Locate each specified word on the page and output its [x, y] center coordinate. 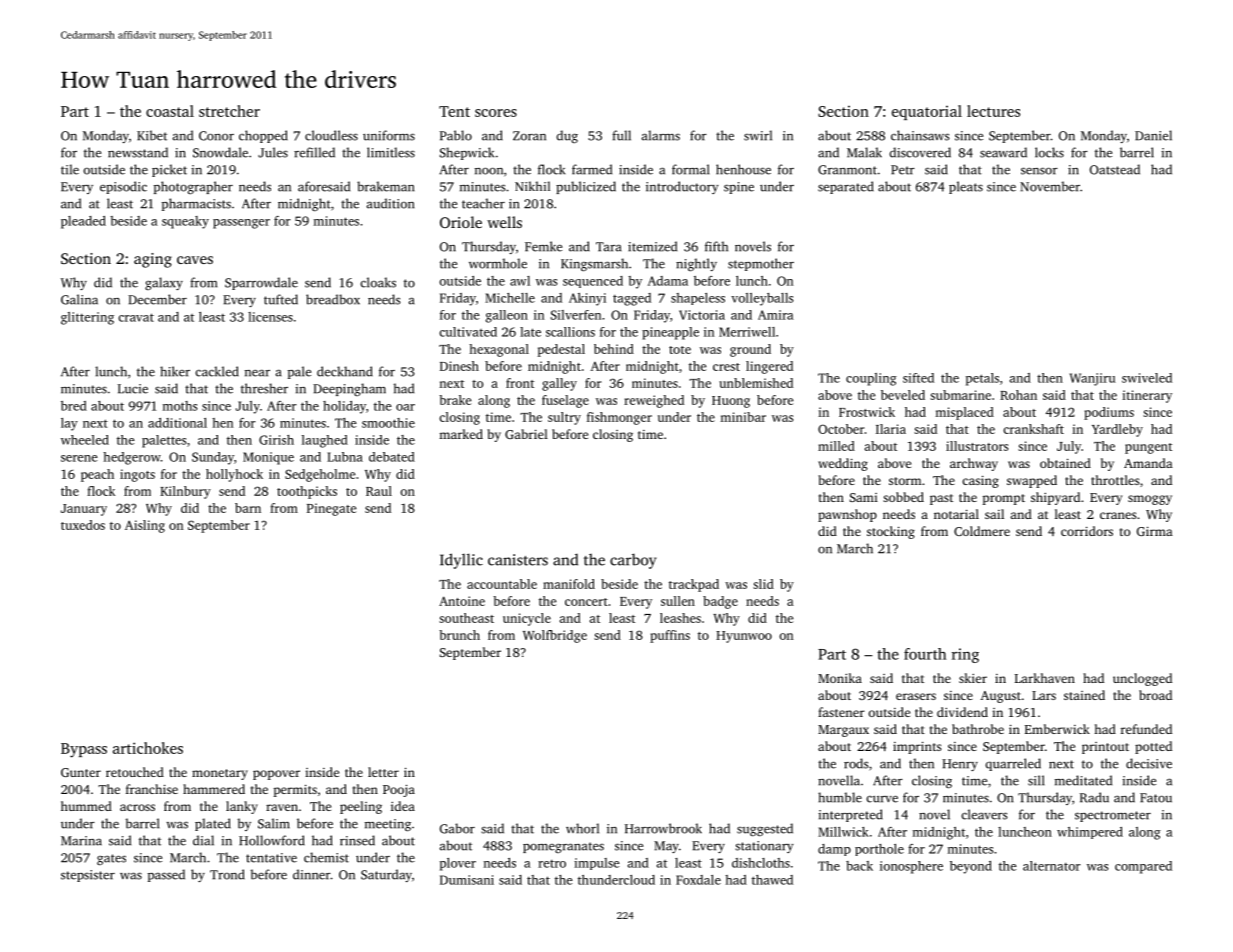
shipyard [1055, 498]
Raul [379, 491]
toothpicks [307, 492]
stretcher [229, 111]
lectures [993, 111]
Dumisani [467, 880]
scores [496, 113]
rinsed [357, 840]
